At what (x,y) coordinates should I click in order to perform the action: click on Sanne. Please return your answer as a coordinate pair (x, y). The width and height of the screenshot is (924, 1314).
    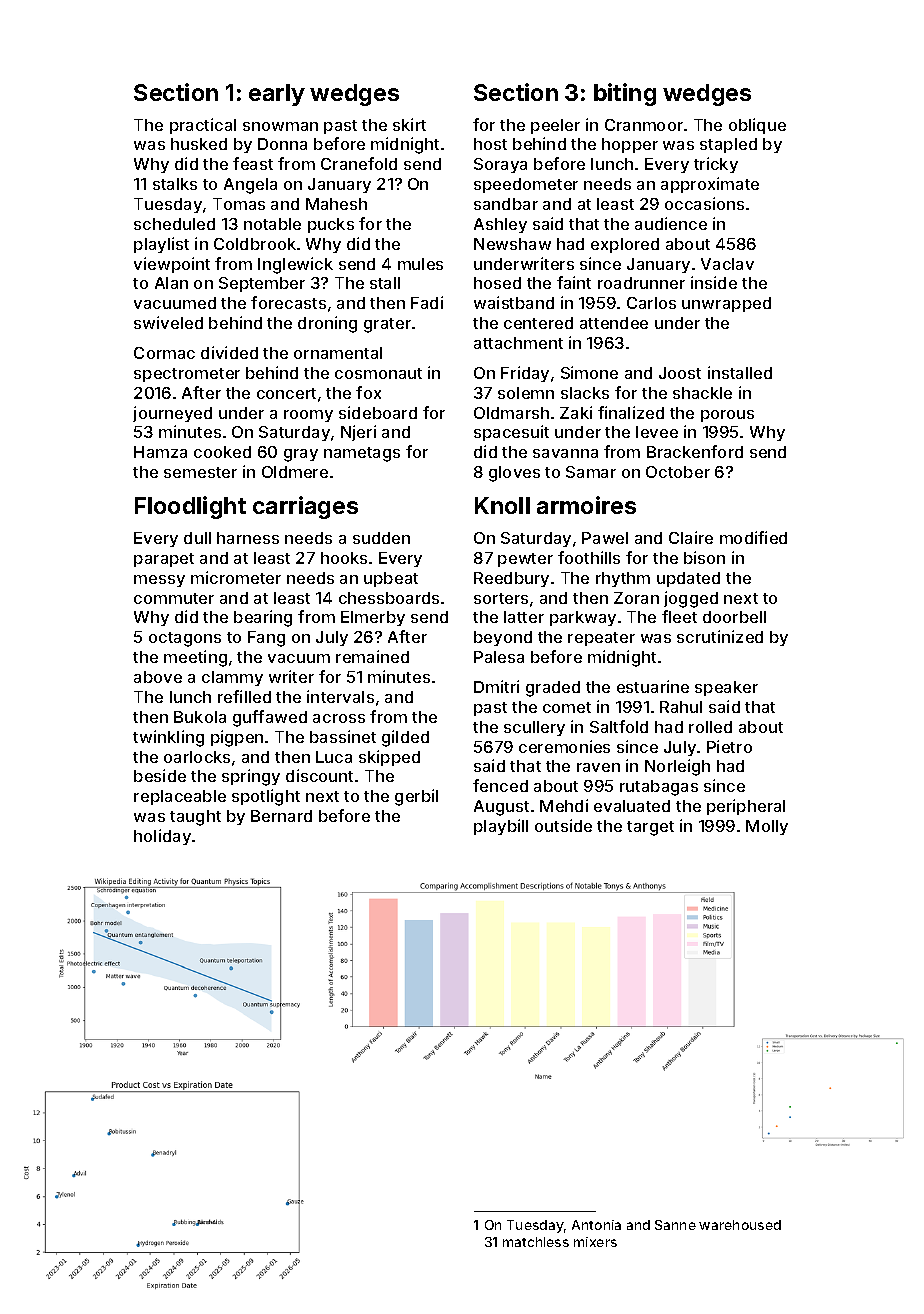
    Looking at the image, I should click on (675, 1225).
